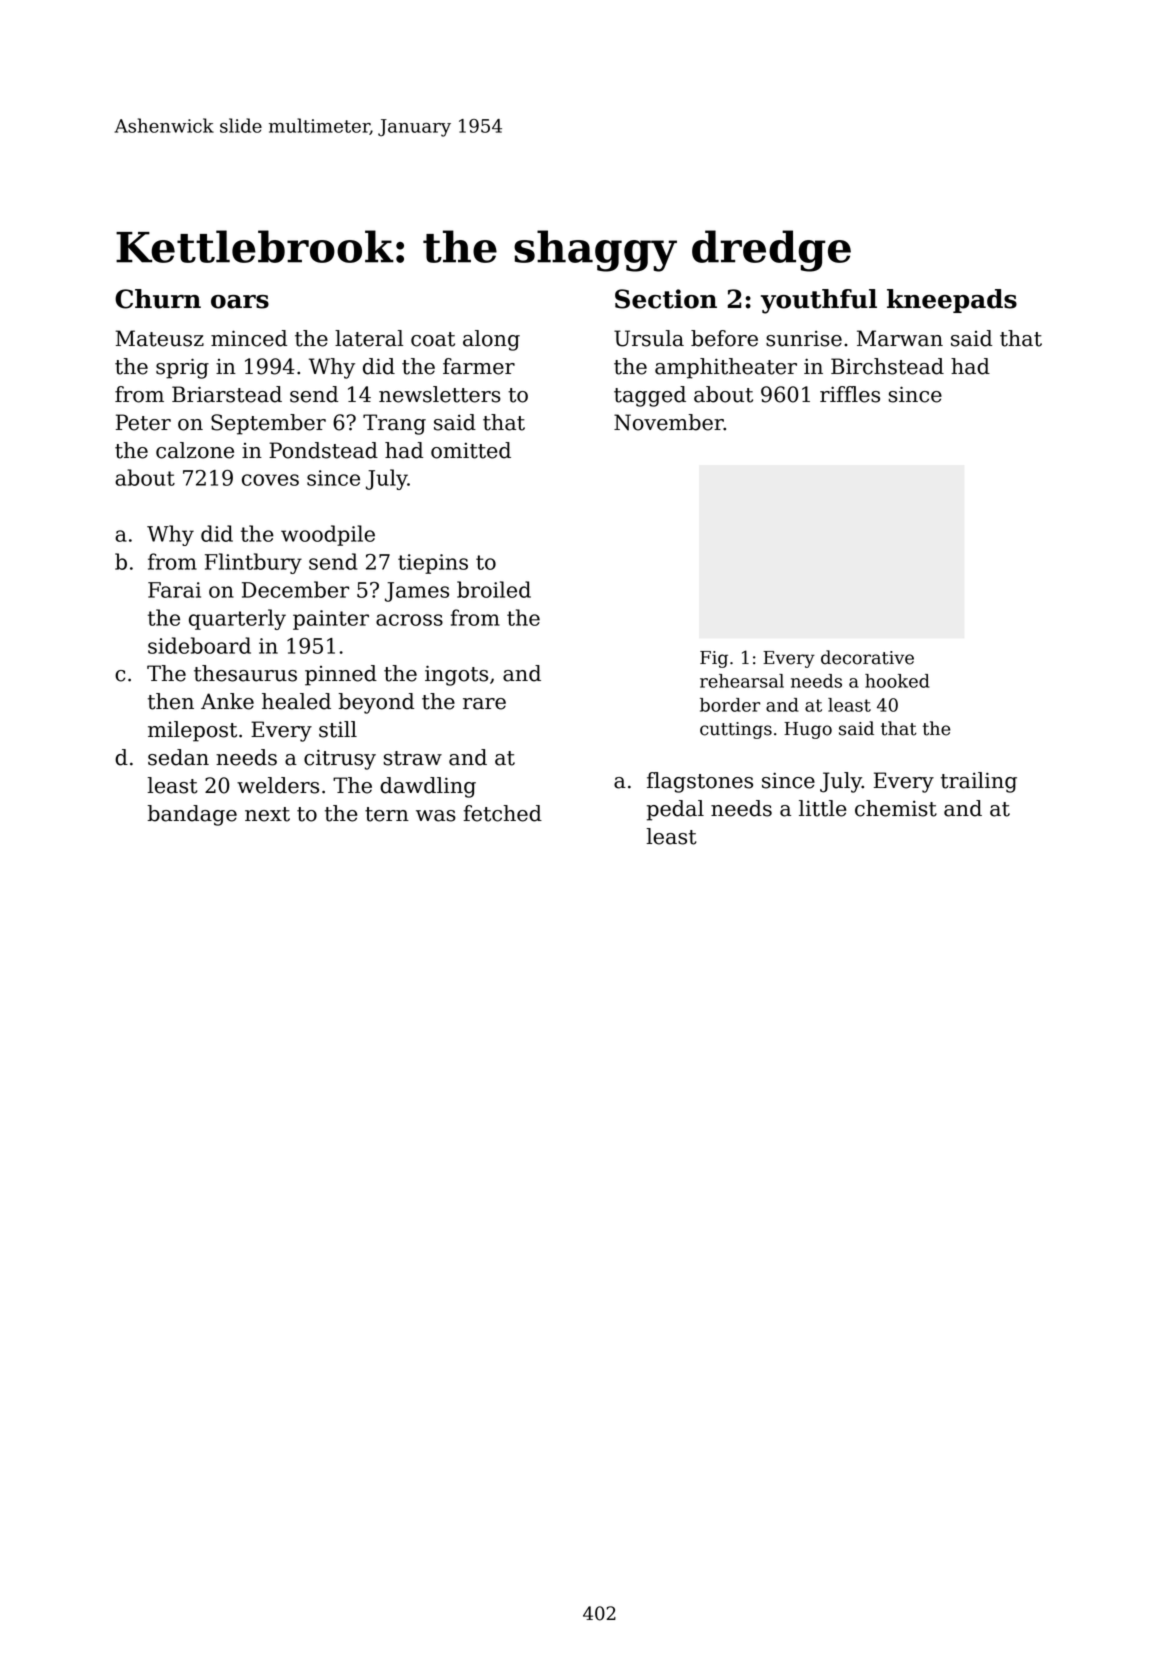  I want to click on Section, so click(666, 299).
